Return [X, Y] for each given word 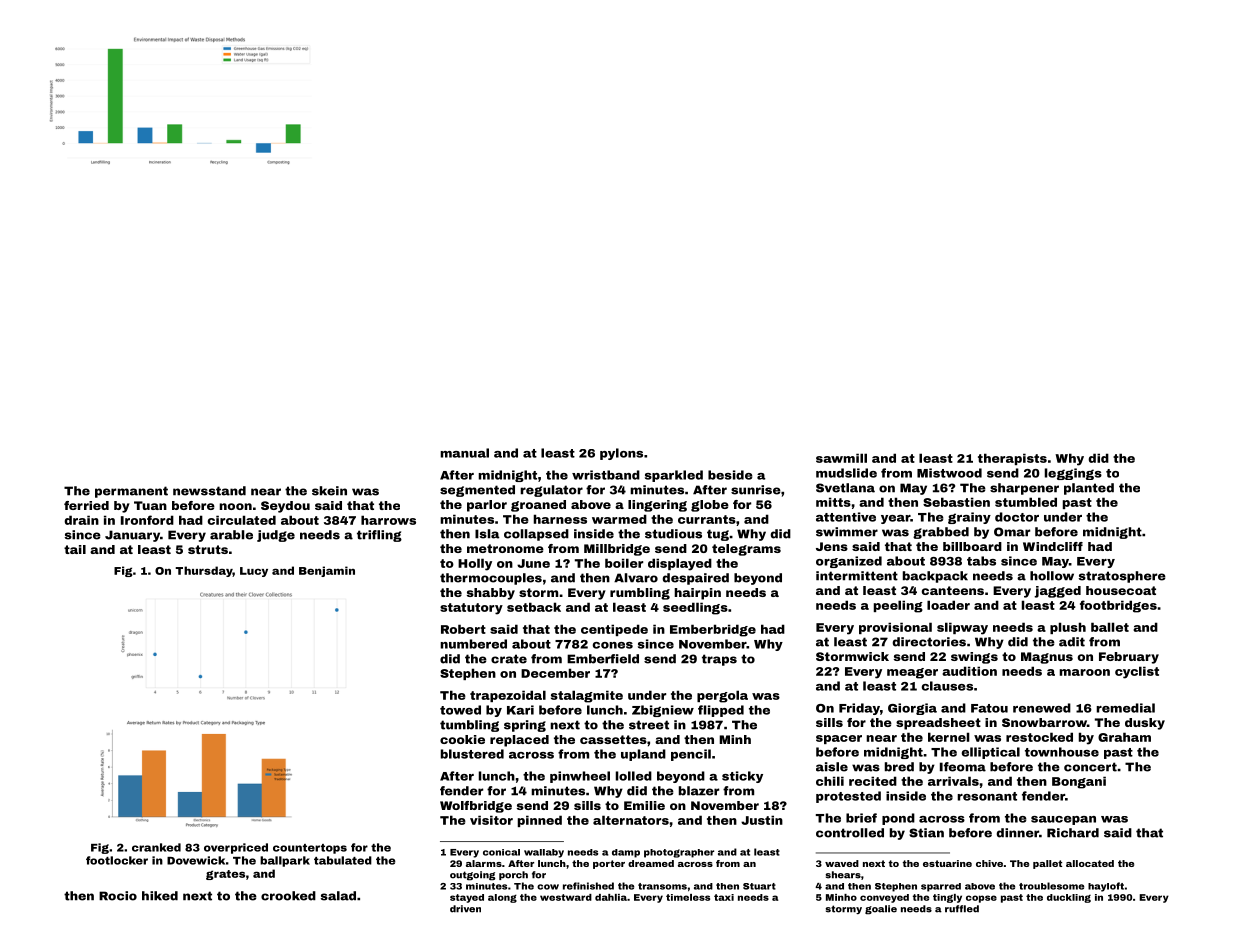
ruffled [962, 909]
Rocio [118, 896]
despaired [696, 579]
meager [912, 673]
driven [465, 909]
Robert [463, 629]
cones [613, 645]
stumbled [1026, 502]
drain [81, 520]
